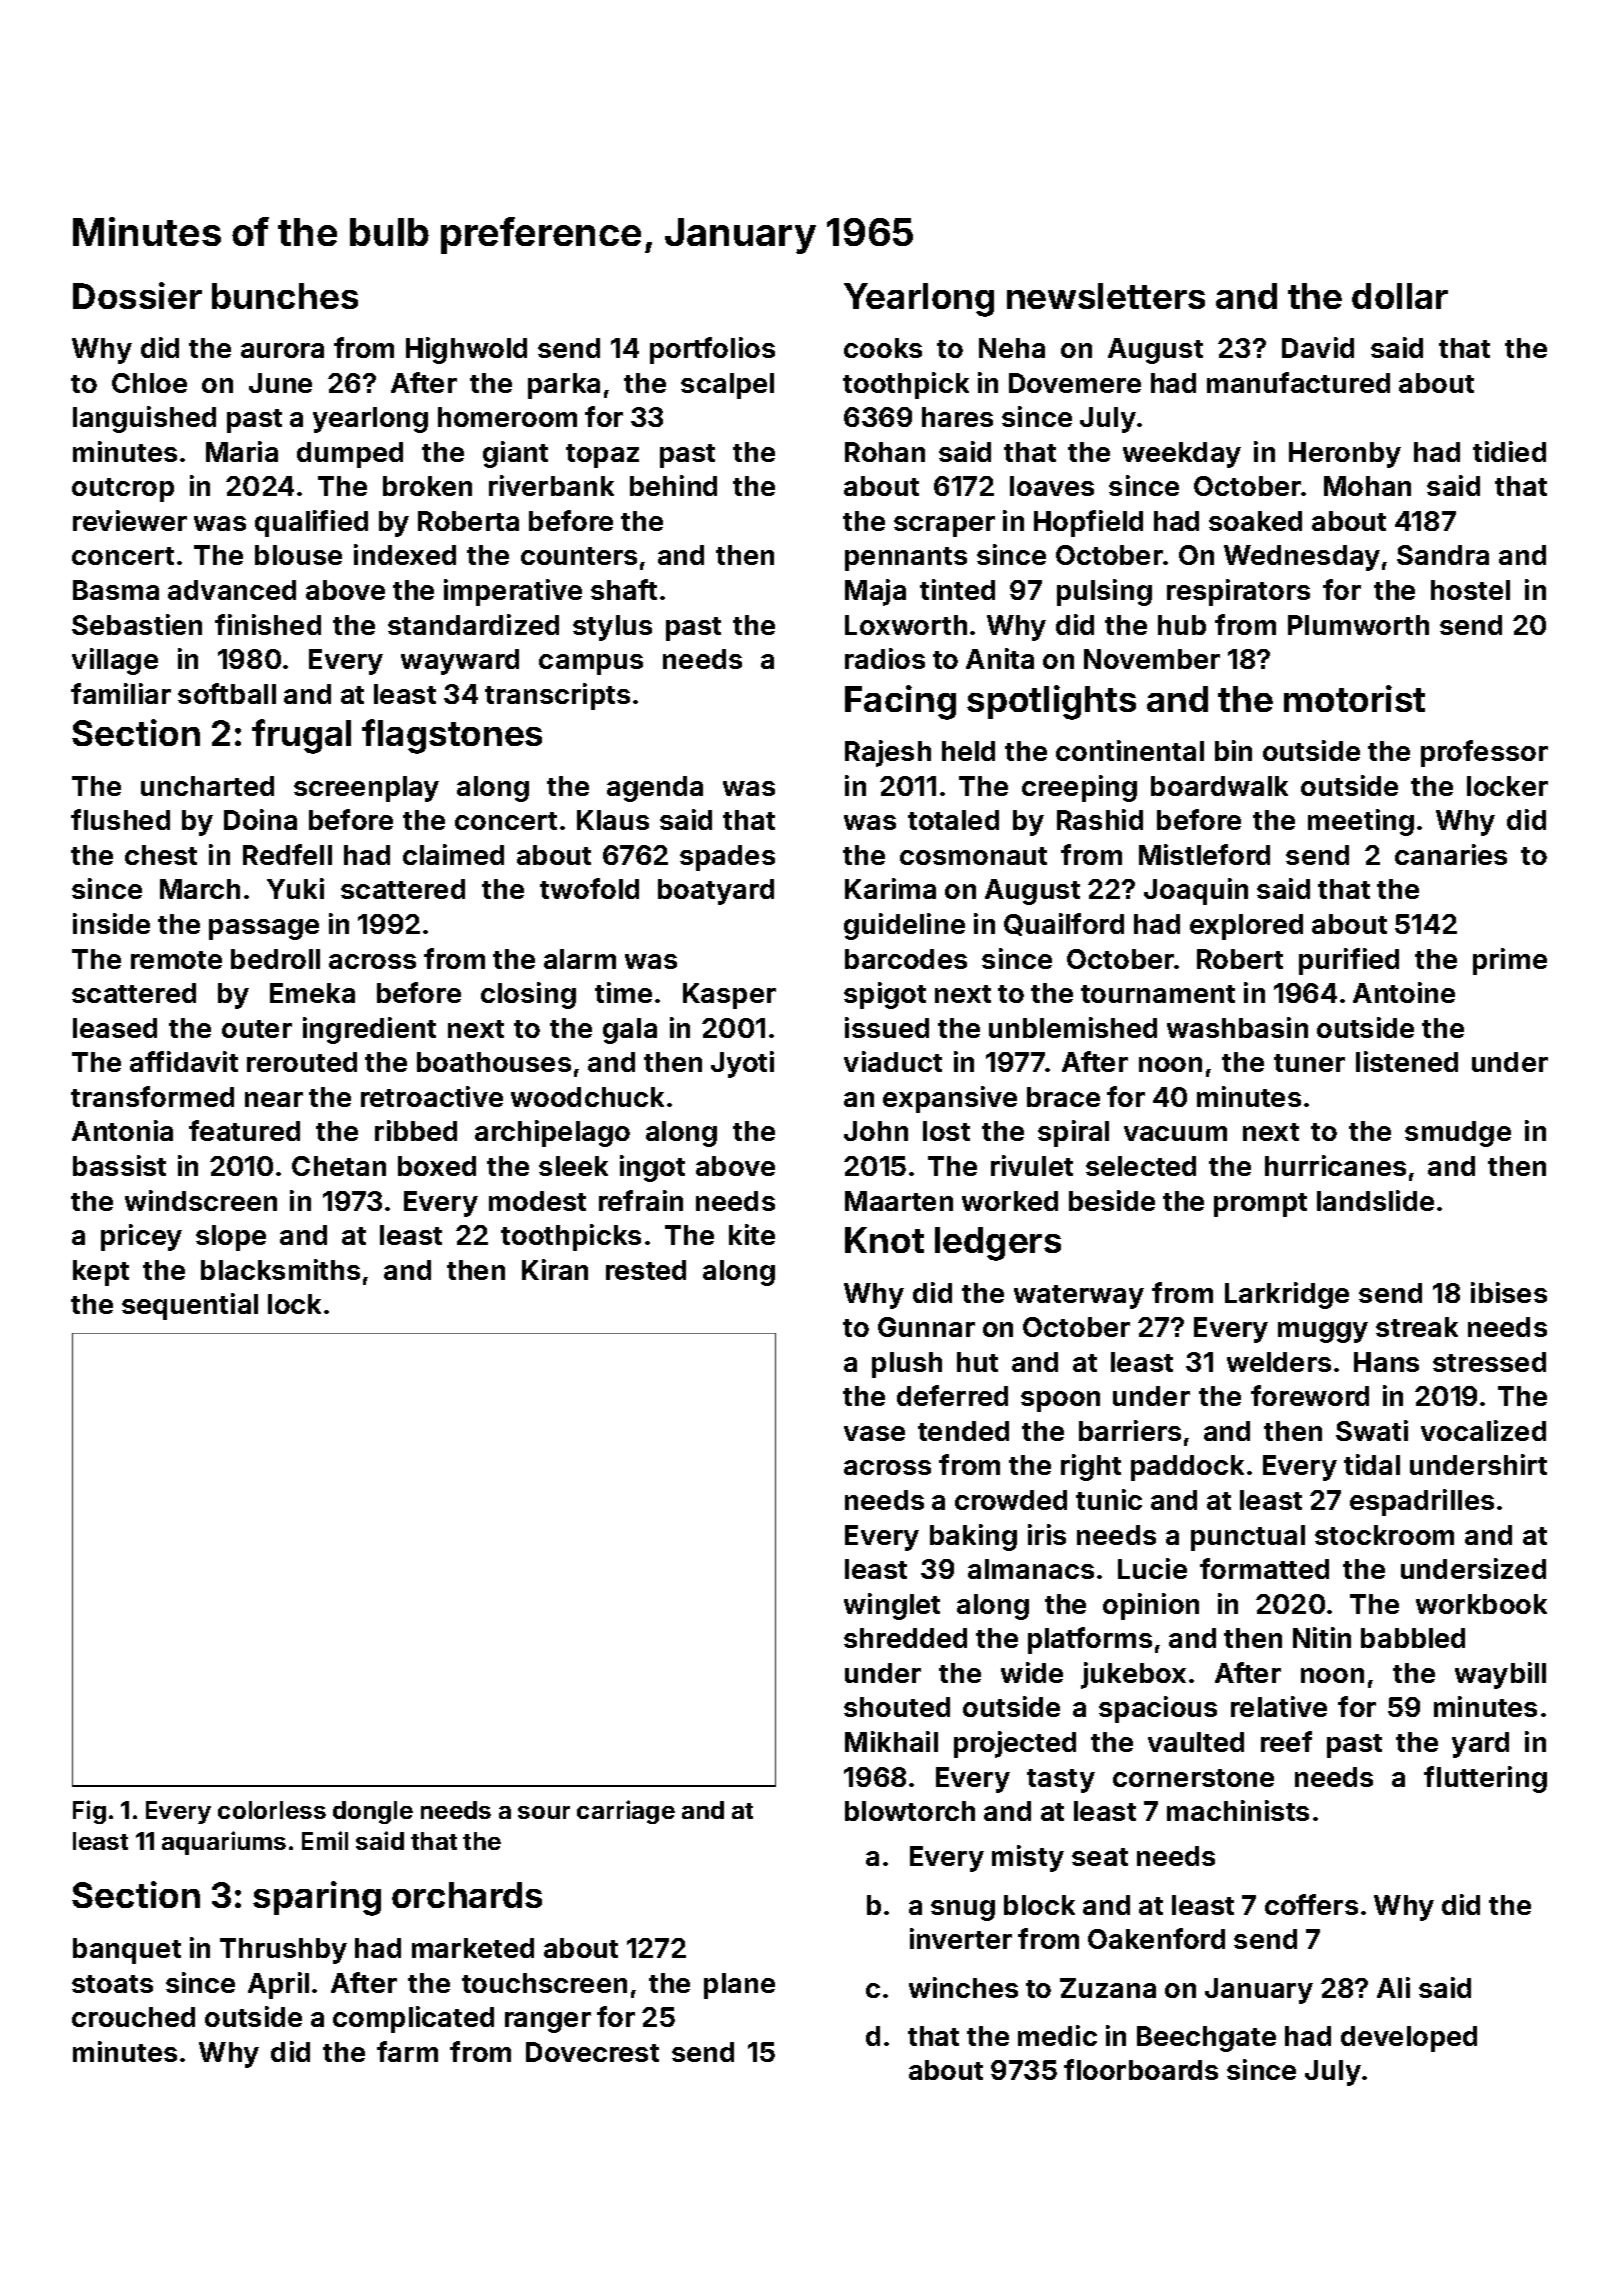 This page has width=1620, height=2292. Describe the element at coordinates (892, 1606) in the page. I see `winglet` at that location.
